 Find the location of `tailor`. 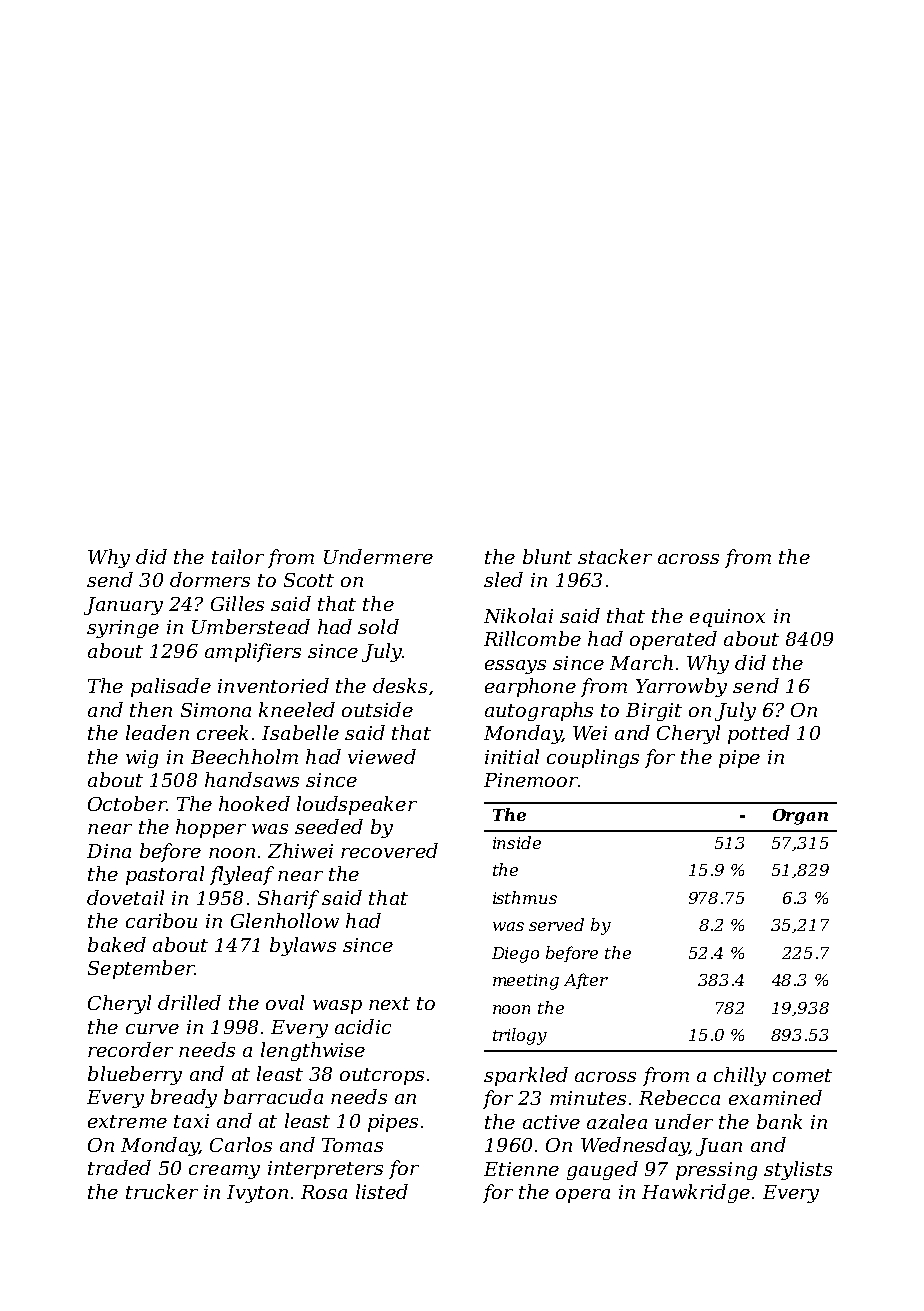

tailor is located at coordinates (238, 556).
